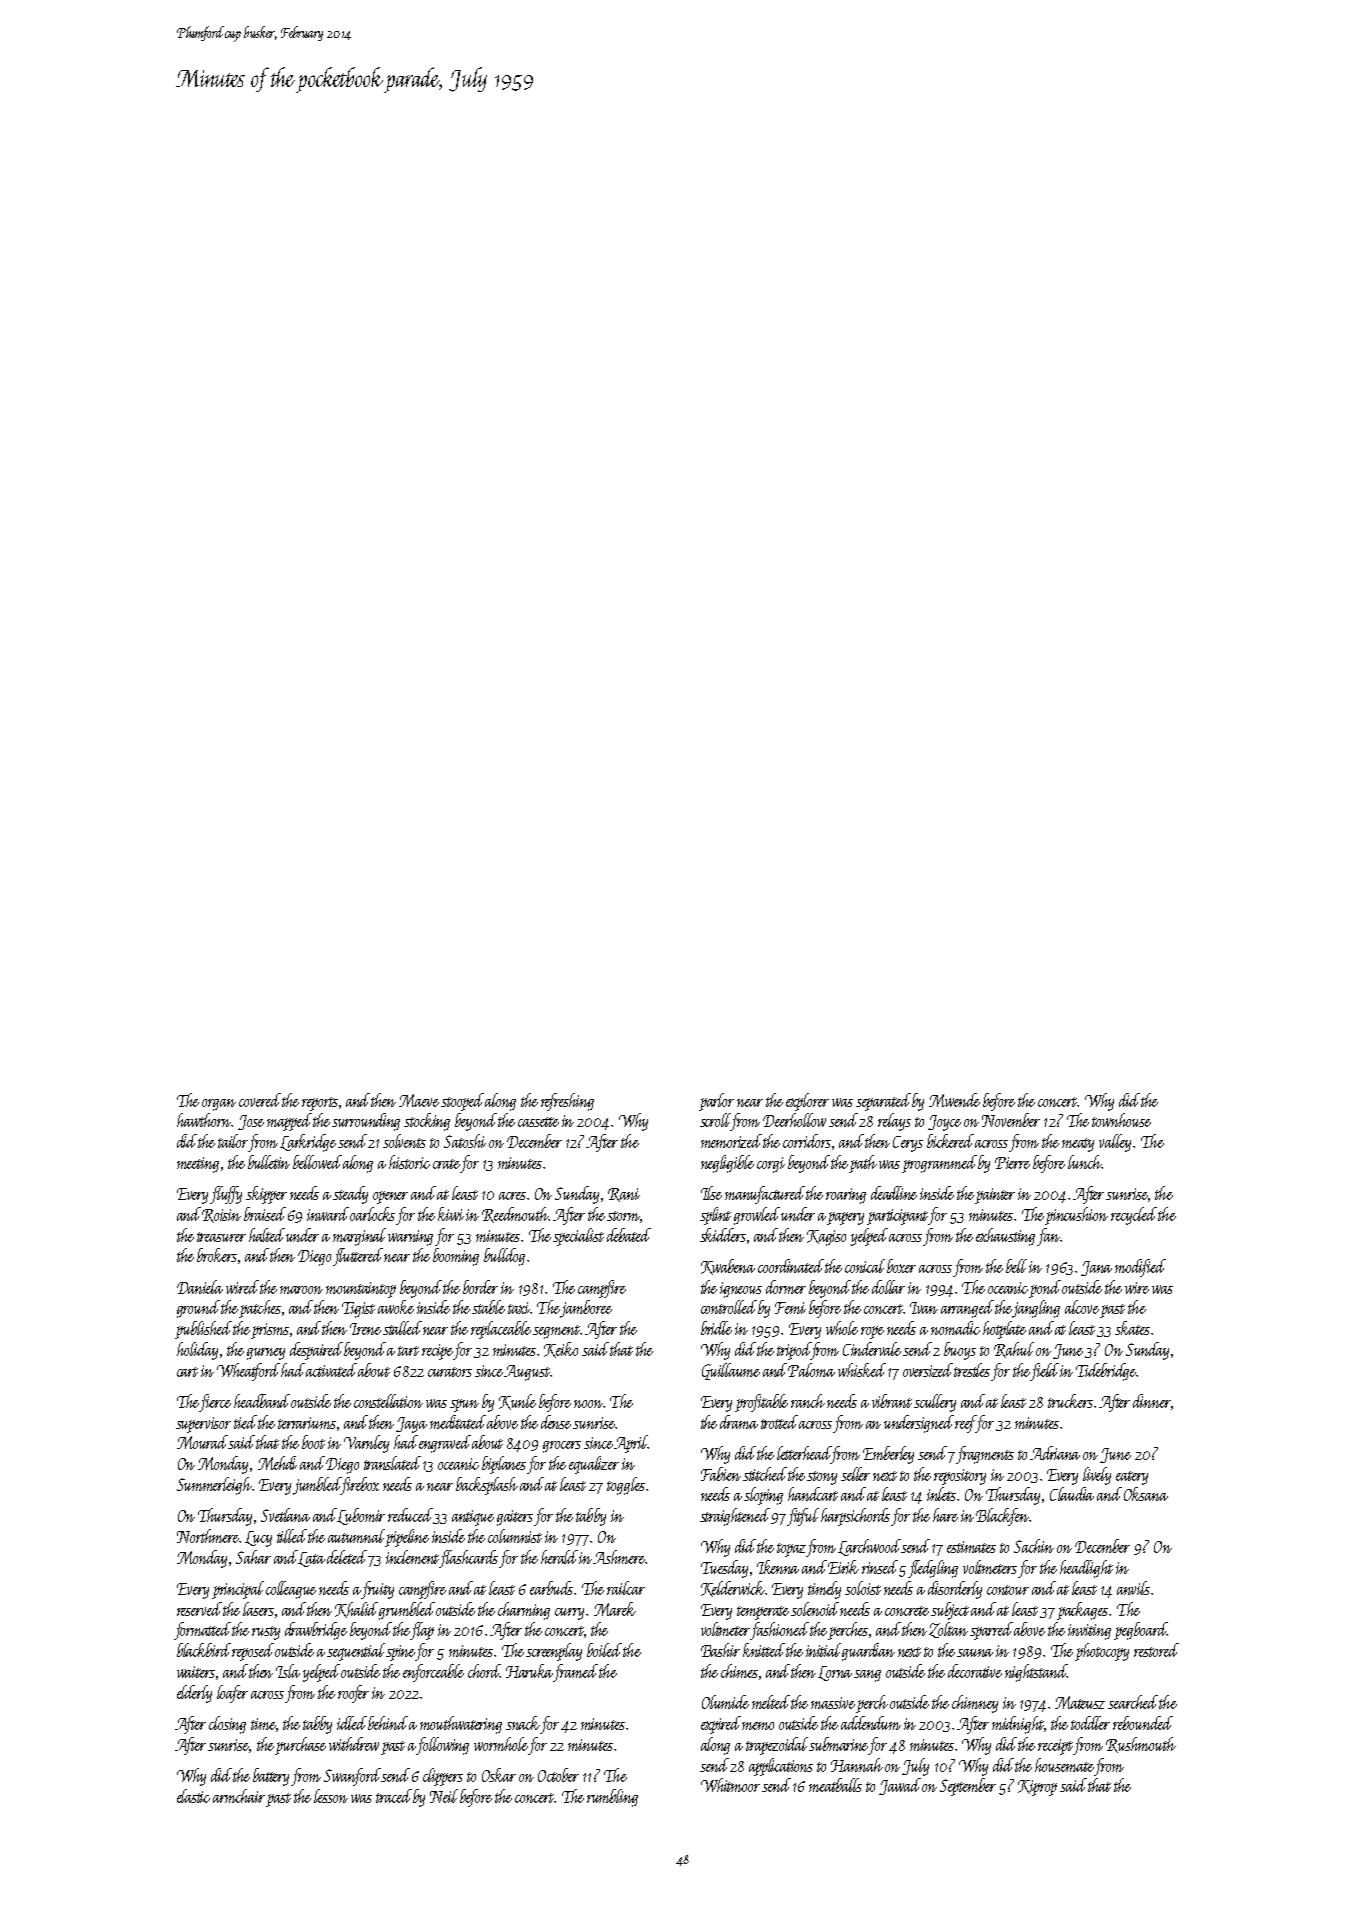  What do you see at coordinates (721, 1474) in the document?
I see `Fabien` at bounding box center [721, 1474].
